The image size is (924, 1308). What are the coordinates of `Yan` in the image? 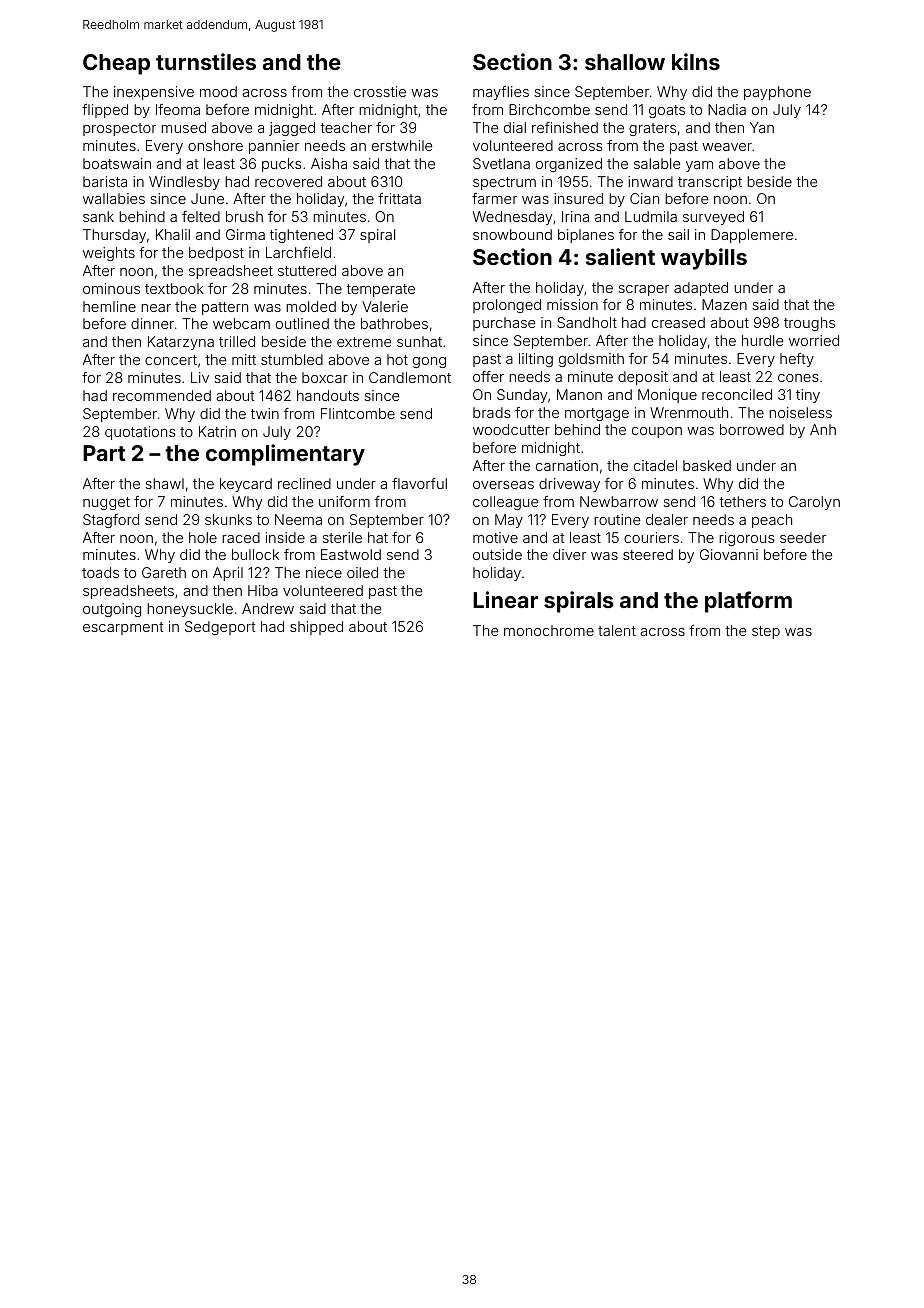 It's located at (762, 127).
